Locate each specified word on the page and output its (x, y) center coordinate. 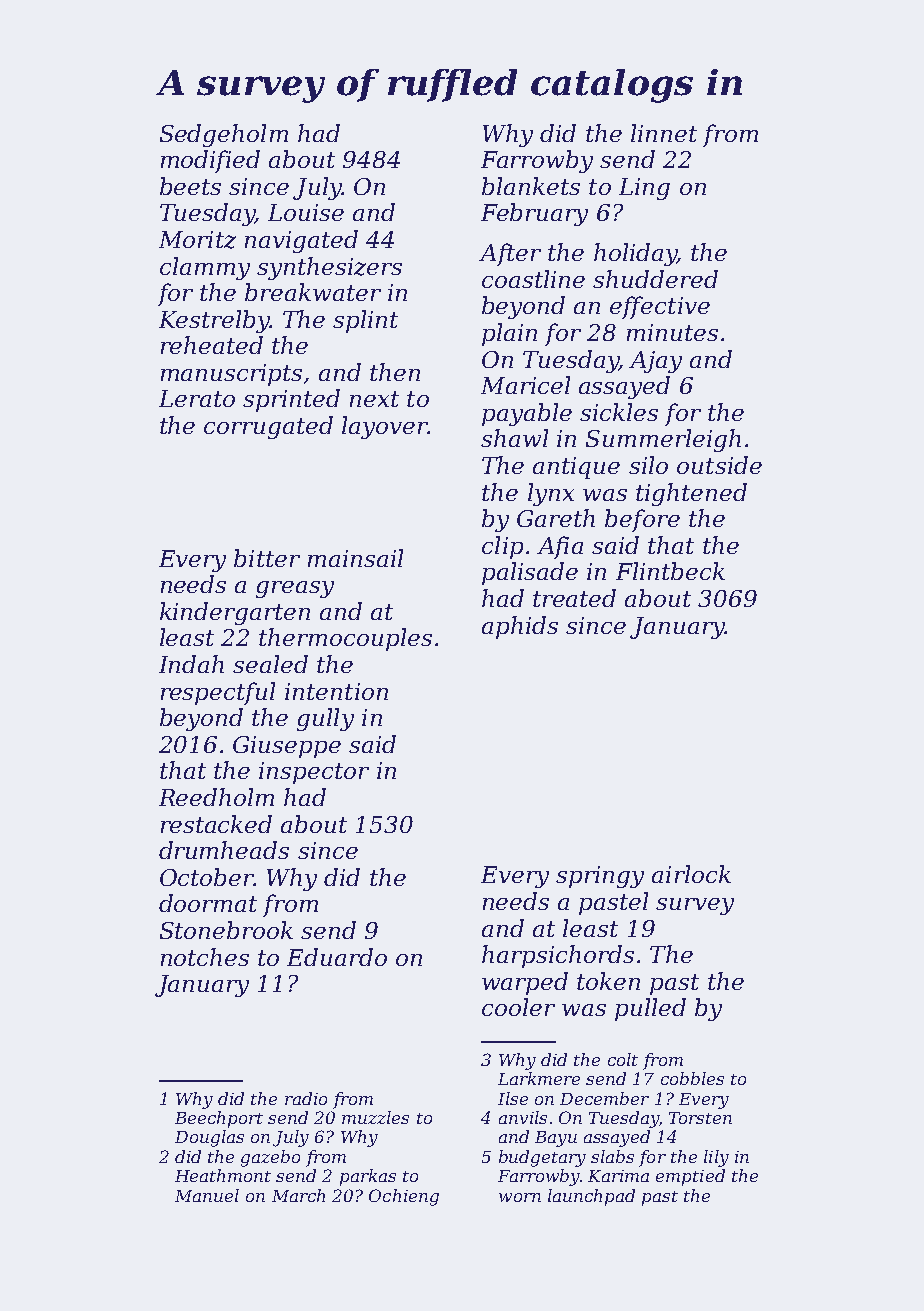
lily (716, 1158)
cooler (518, 1007)
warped (525, 983)
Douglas (209, 1138)
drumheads (224, 850)
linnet (664, 133)
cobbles (692, 1078)
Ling (644, 189)
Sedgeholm (224, 135)
